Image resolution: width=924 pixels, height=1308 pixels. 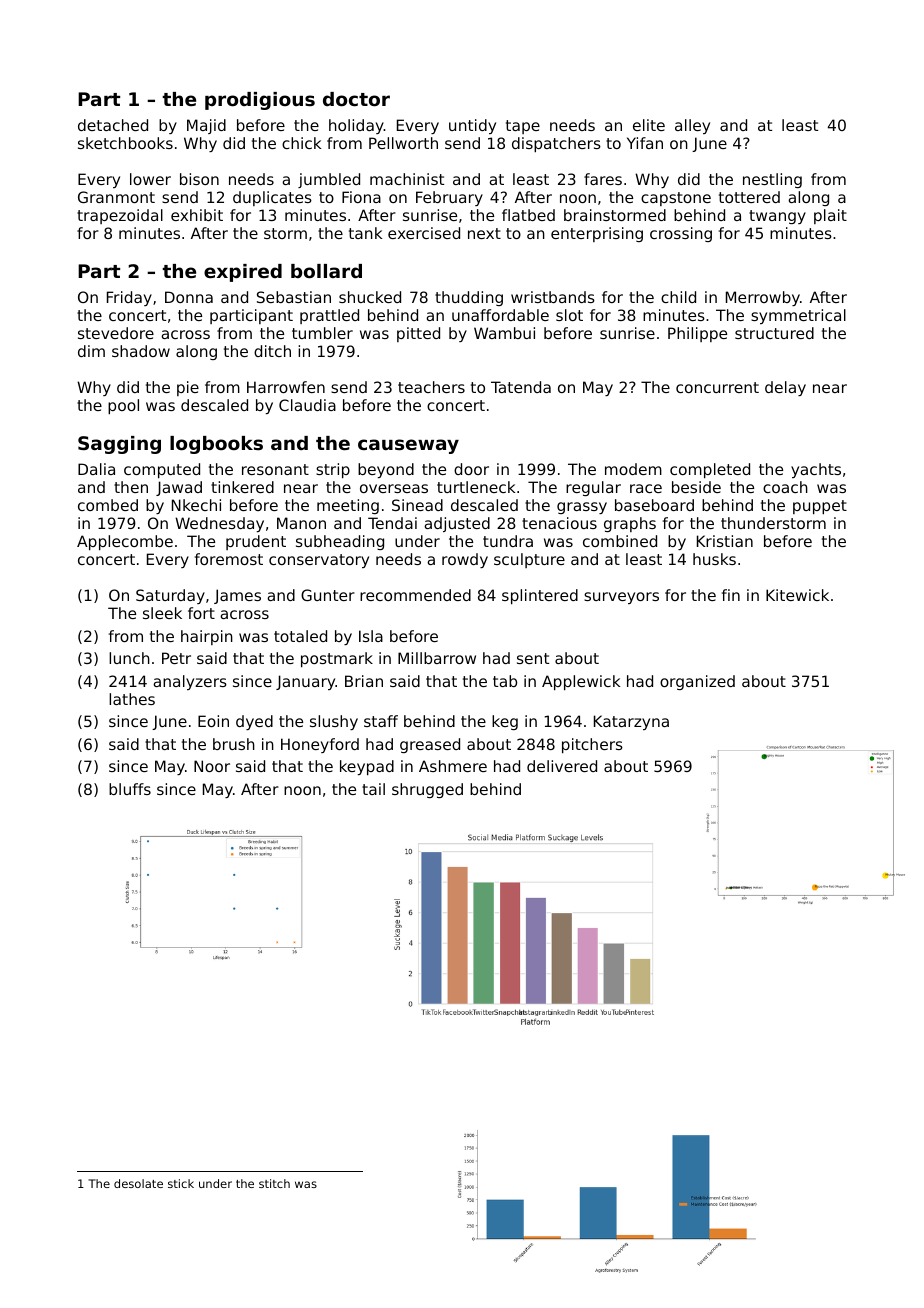 What do you see at coordinates (367, 767) in the screenshot?
I see `keypad` at bounding box center [367, 767].
